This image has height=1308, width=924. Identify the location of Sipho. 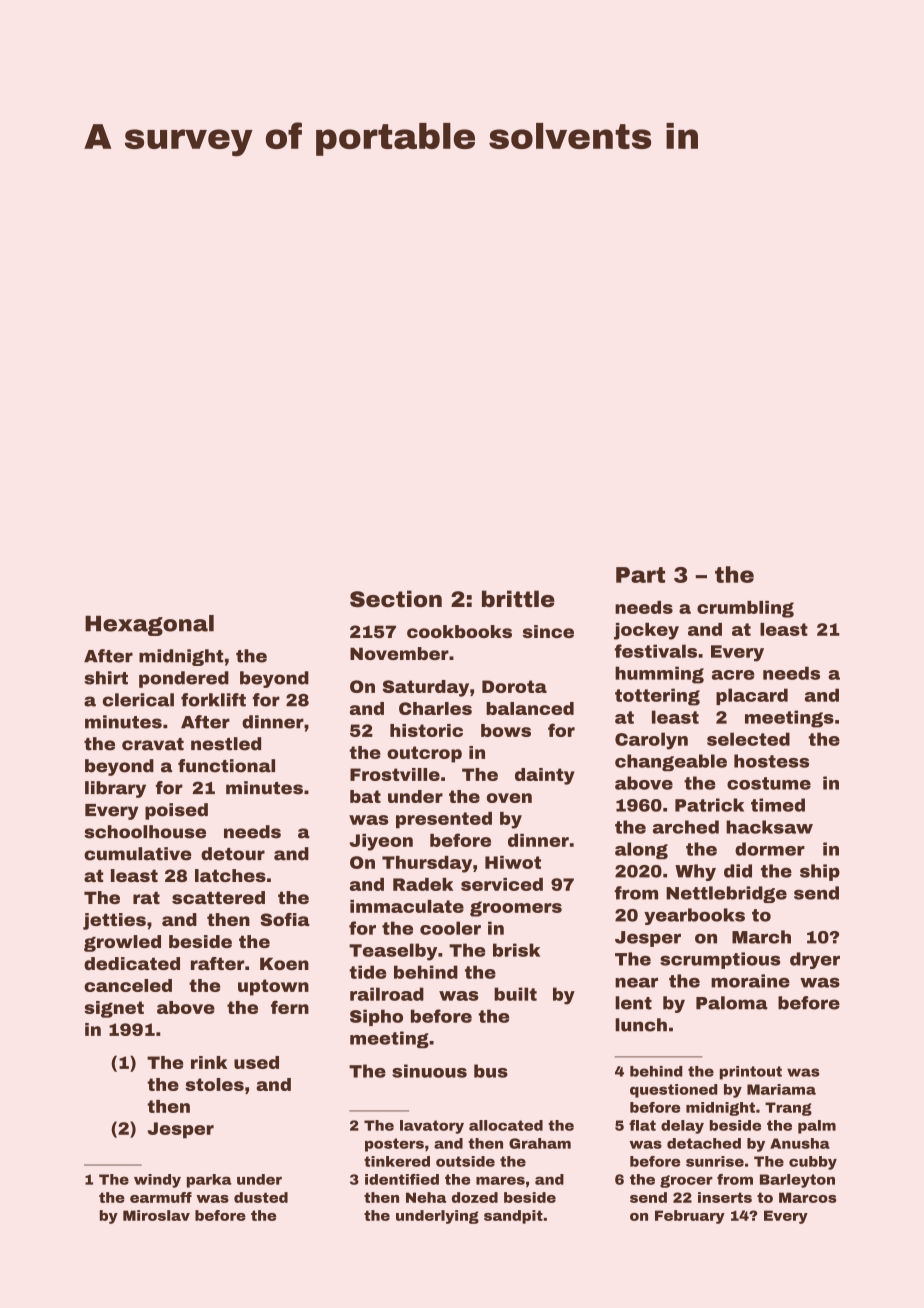
(376, 1017).
